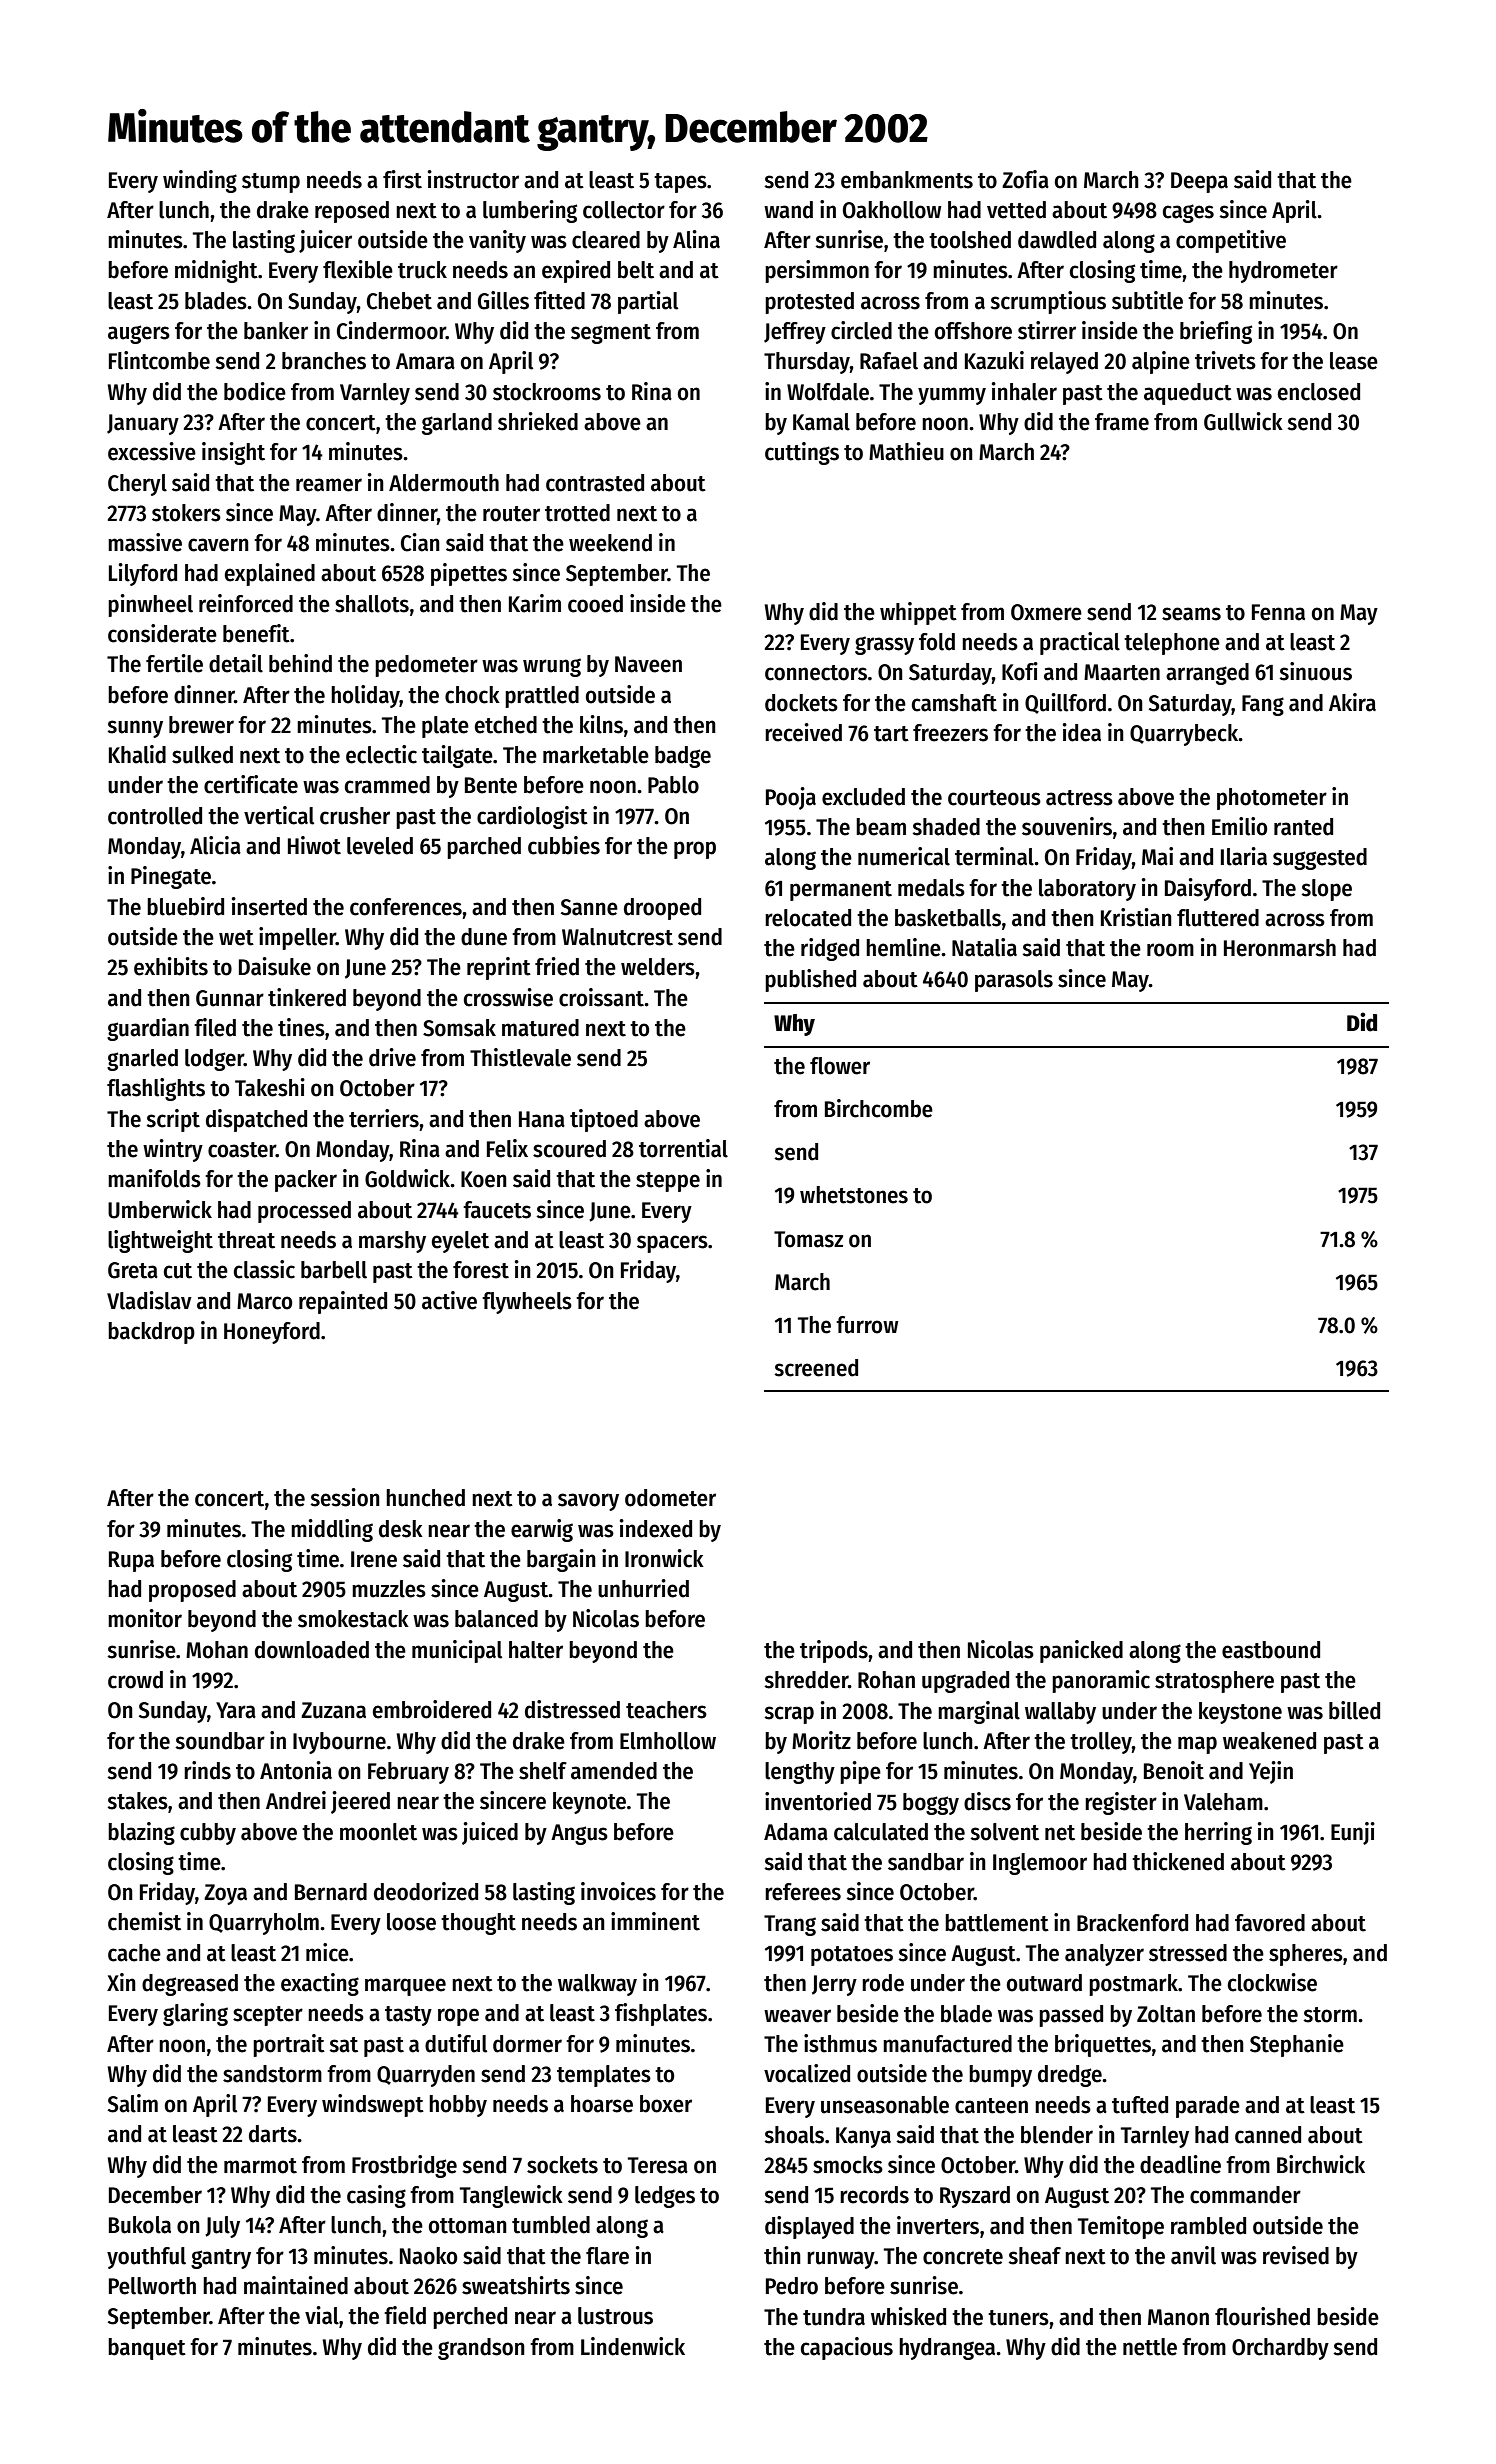  What do you see at coordinates (1064, 363) in the image?
I see `relayed` at bounding box center [1064, 363].
